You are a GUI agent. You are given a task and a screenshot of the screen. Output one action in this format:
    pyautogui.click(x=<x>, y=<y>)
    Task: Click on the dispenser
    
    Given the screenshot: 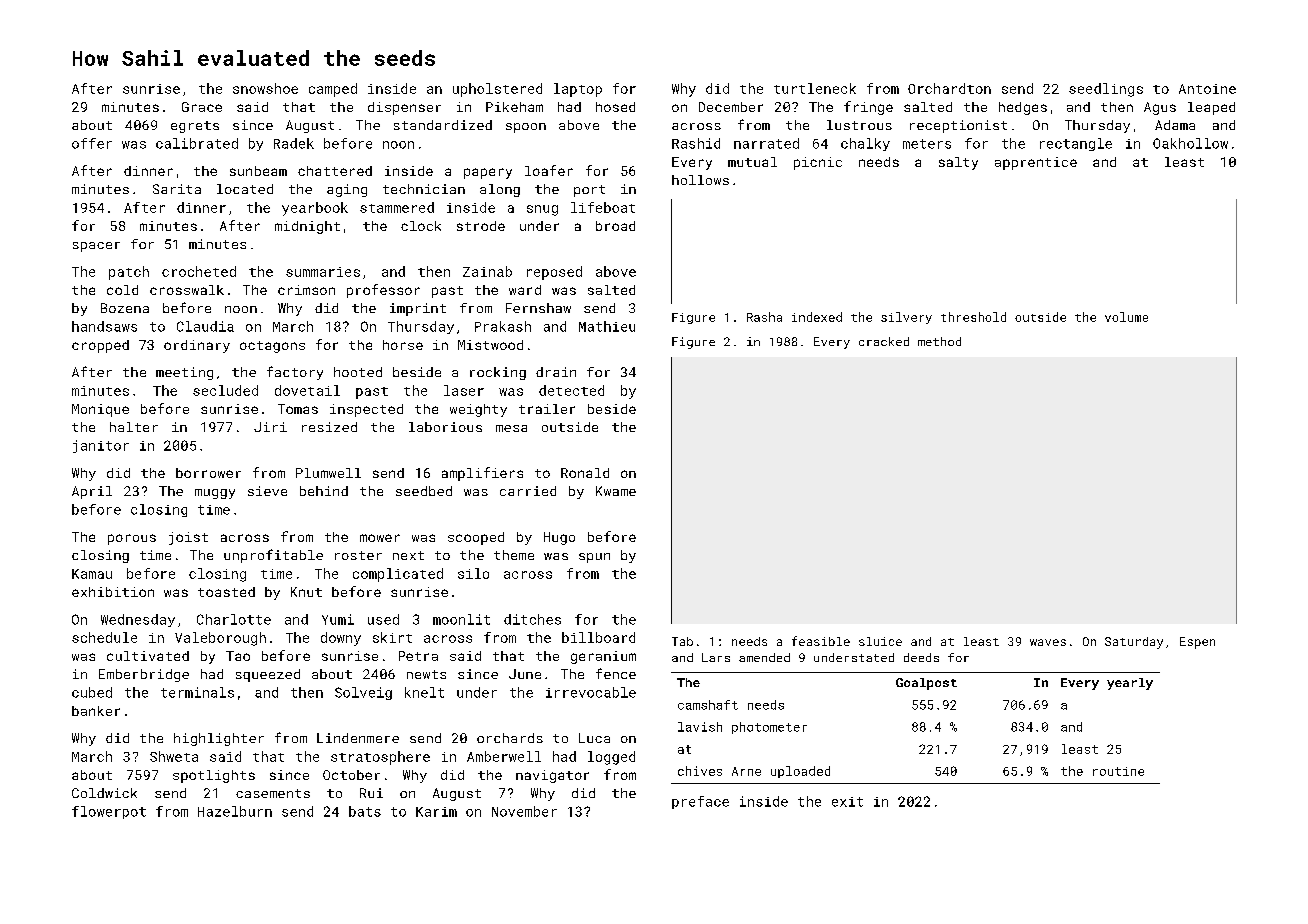 What is the action you would take?
    pyautogui.click(x=404, y=108)
